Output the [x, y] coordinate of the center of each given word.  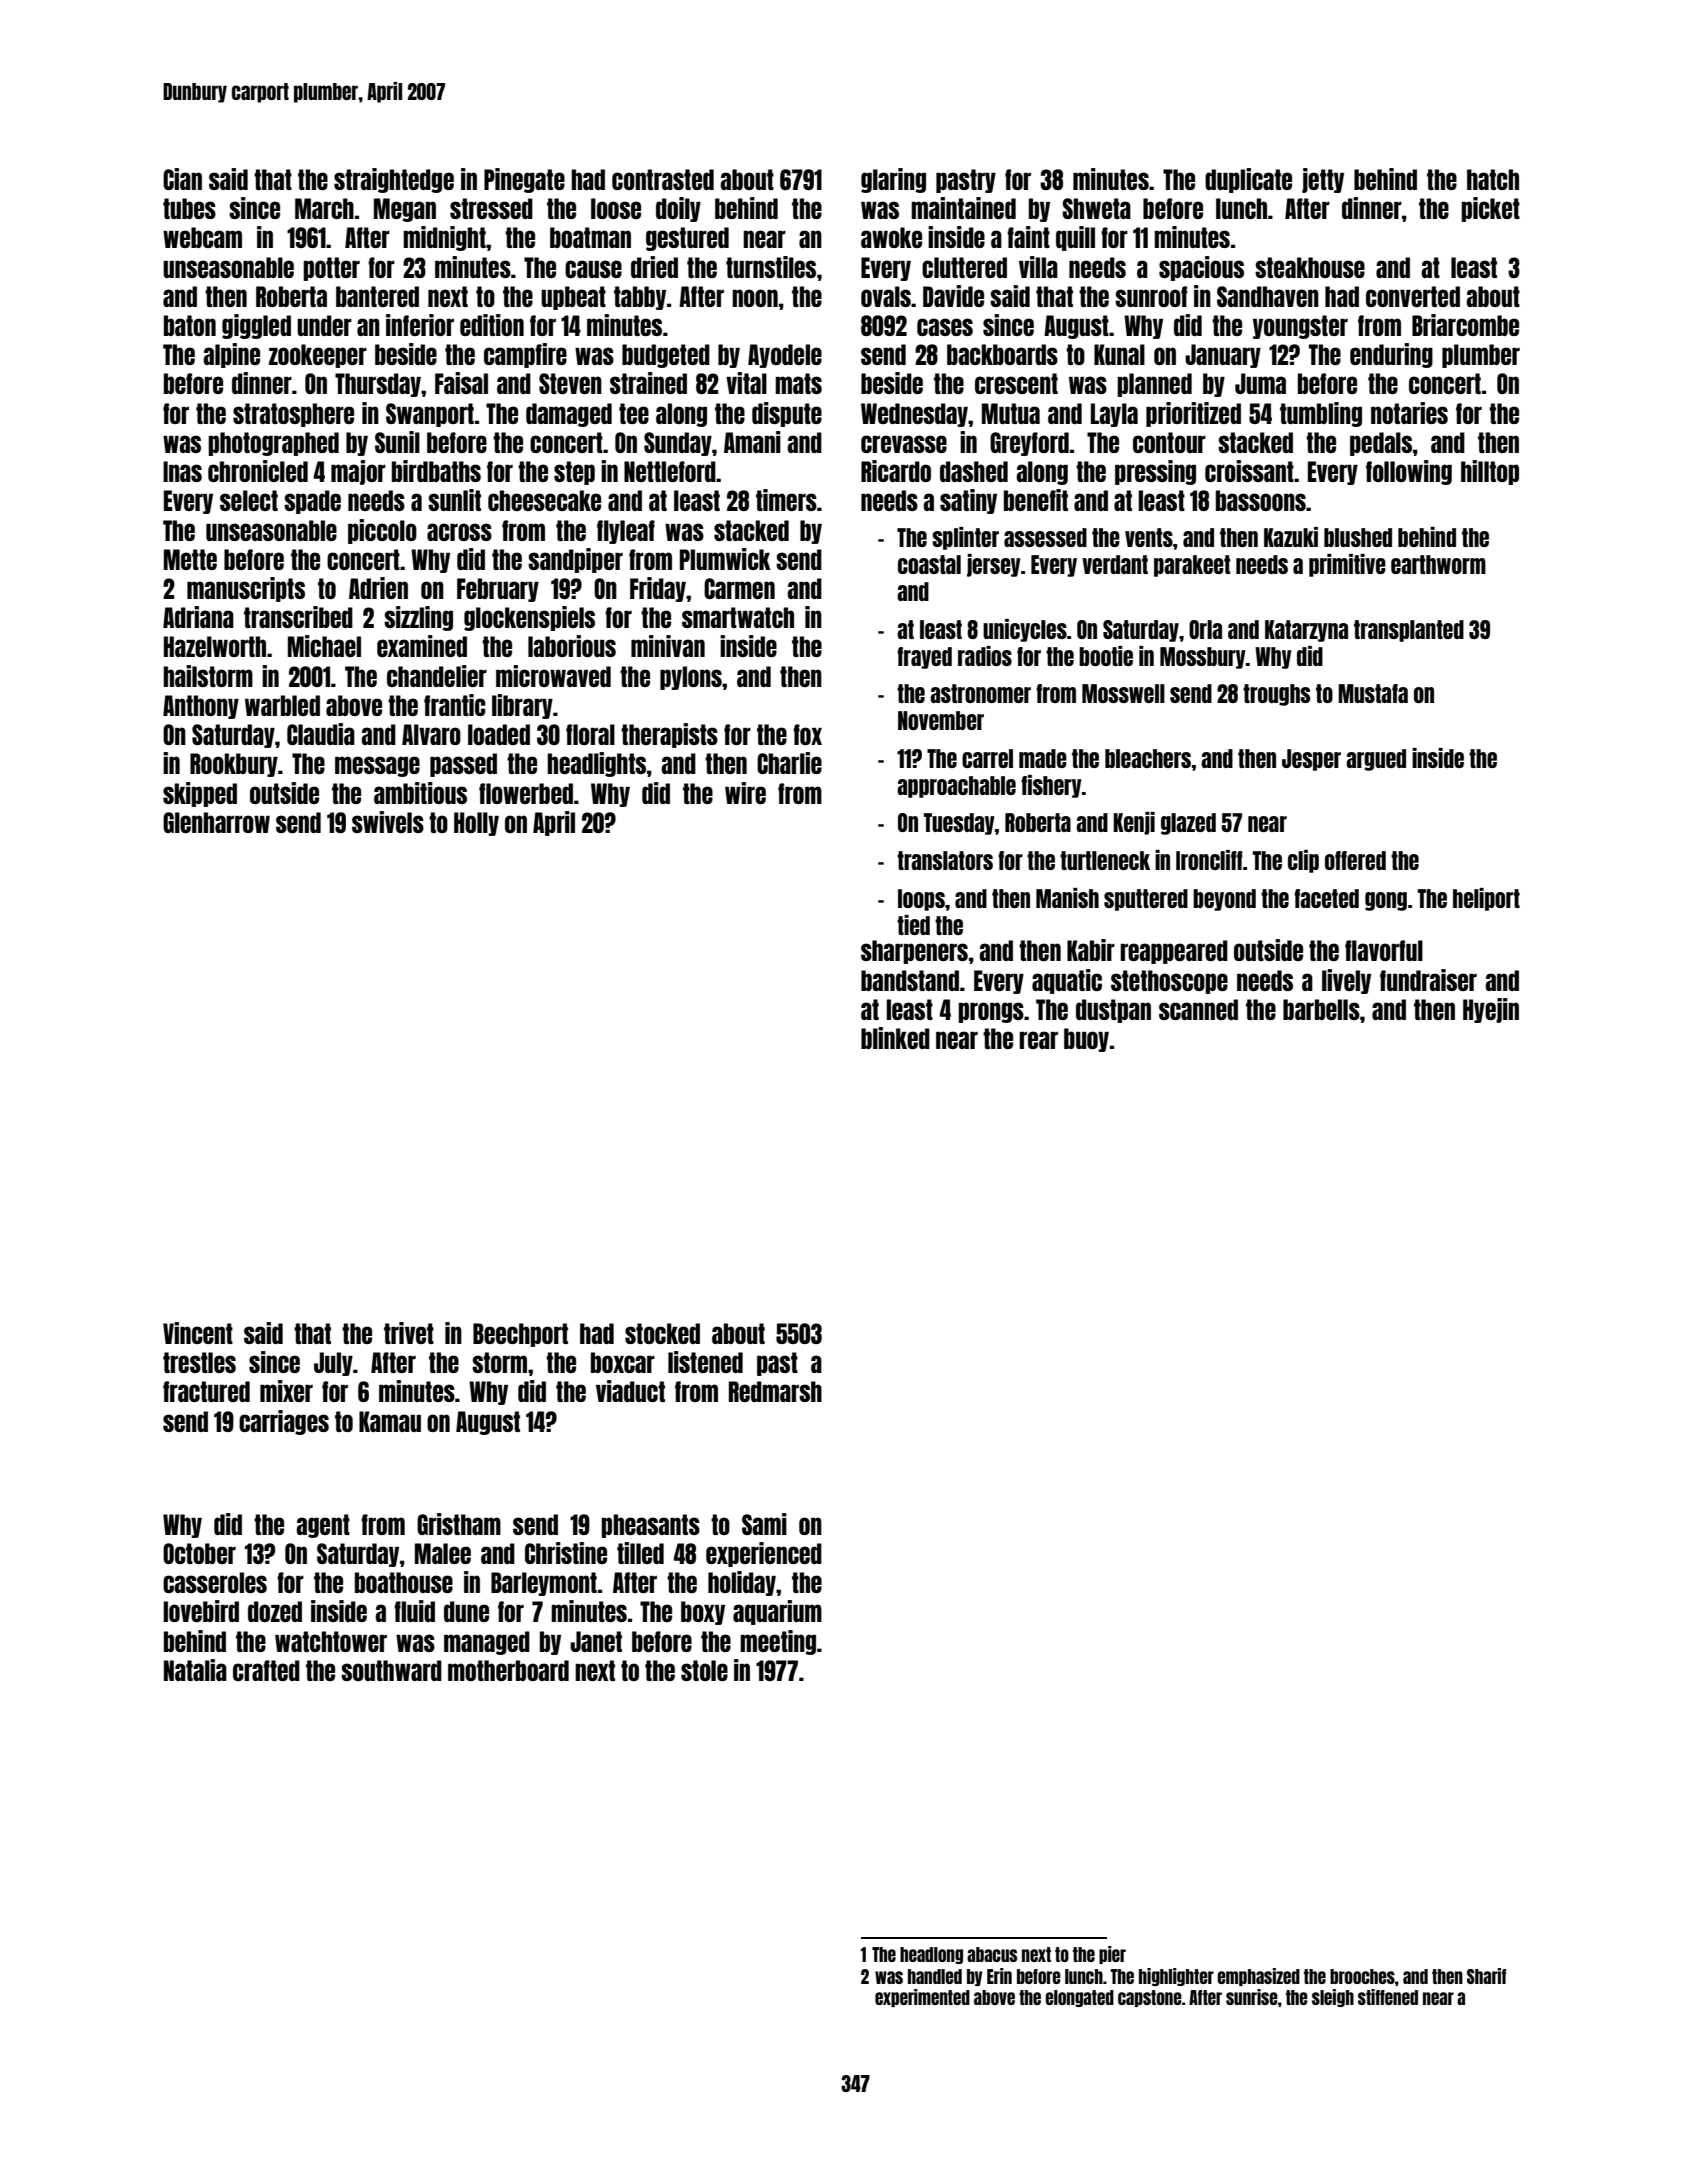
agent [323, 1526]
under [324, 325]
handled [935, 1976]
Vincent [198, 1333]
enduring [1391, 355]
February [498, 590]
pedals [1381, 444]
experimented [922, 1998]
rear [1038, 1040]
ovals [886, 296]
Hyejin [1491, 1010]
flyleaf [626, 532]
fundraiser [1428, 980]
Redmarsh [775, 1391]
